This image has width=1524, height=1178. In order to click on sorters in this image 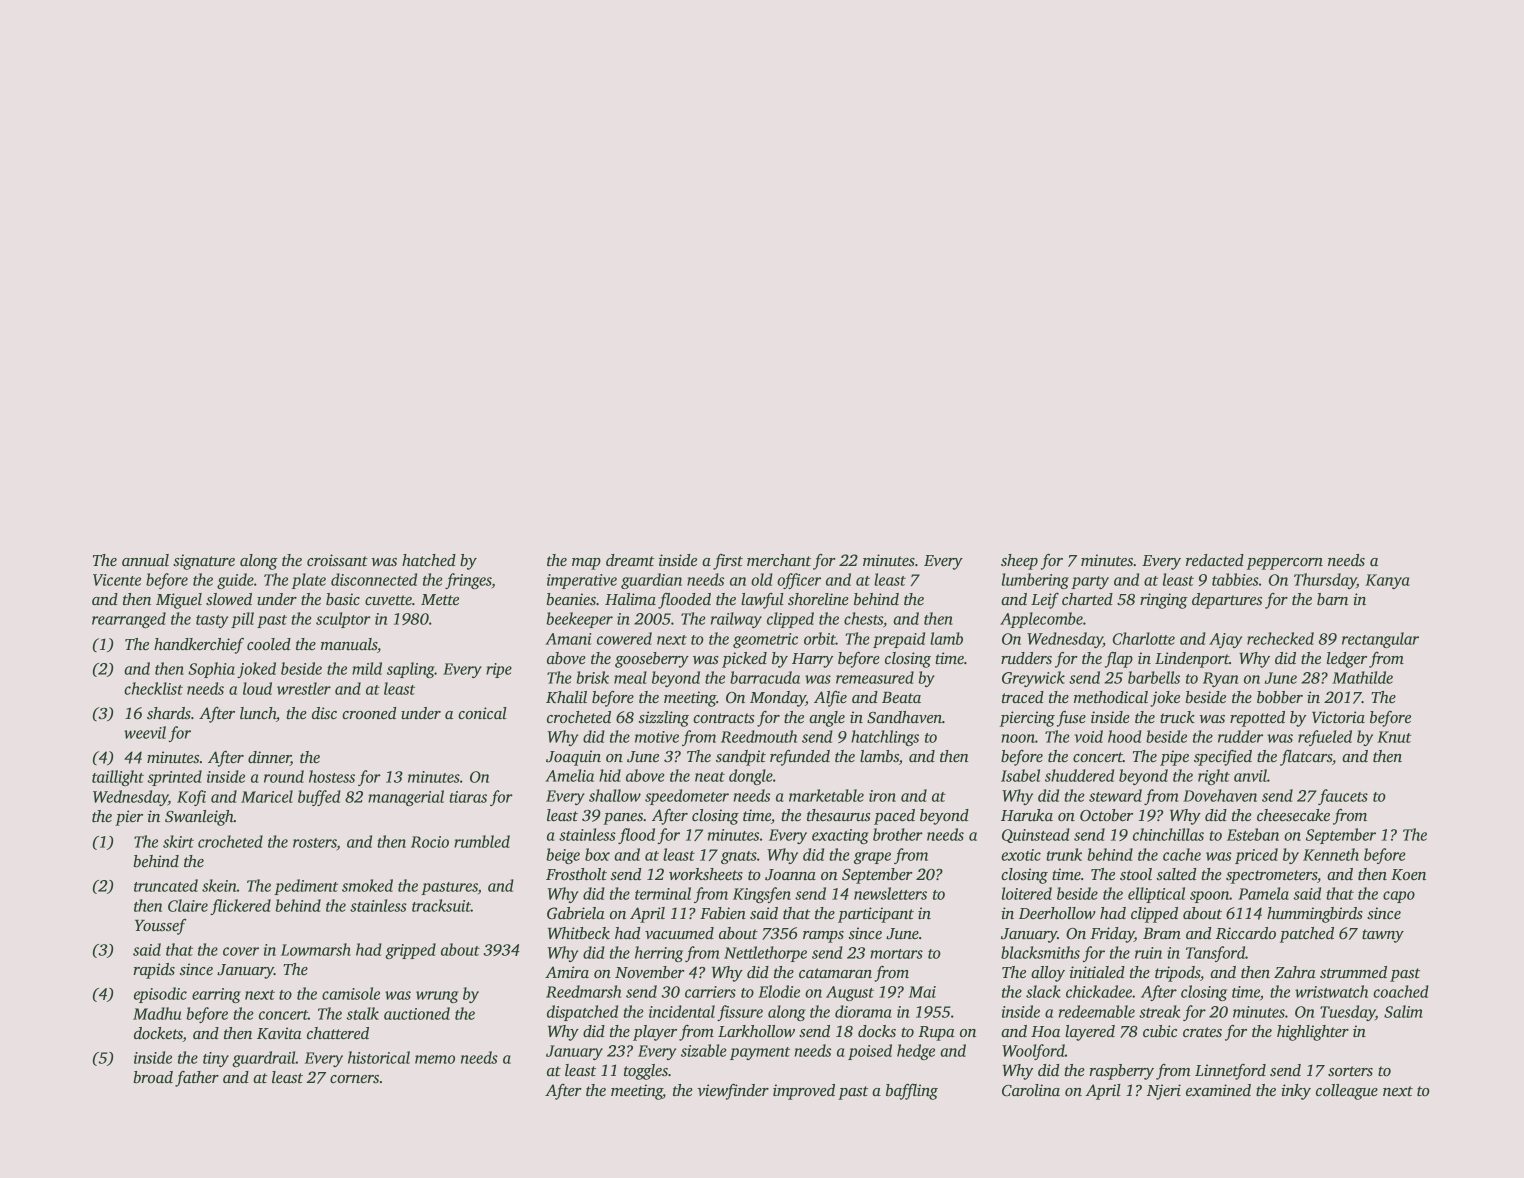, I will do `click(1350, 1071)`.
